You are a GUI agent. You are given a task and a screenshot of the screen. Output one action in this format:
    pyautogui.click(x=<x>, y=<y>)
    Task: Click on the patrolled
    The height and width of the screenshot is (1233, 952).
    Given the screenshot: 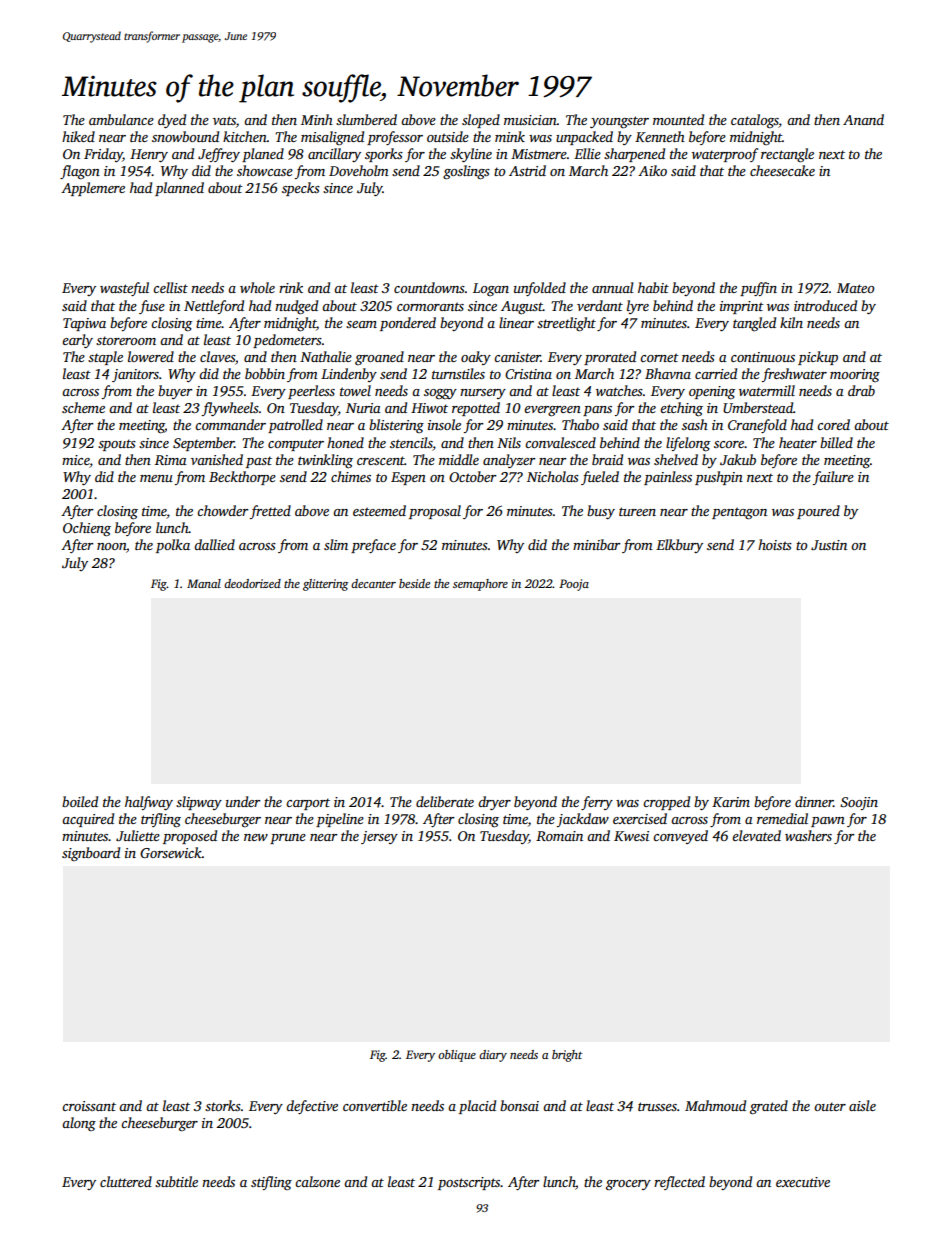 What is the action you would take?
    pyautogui.click(x=295, y=426)
